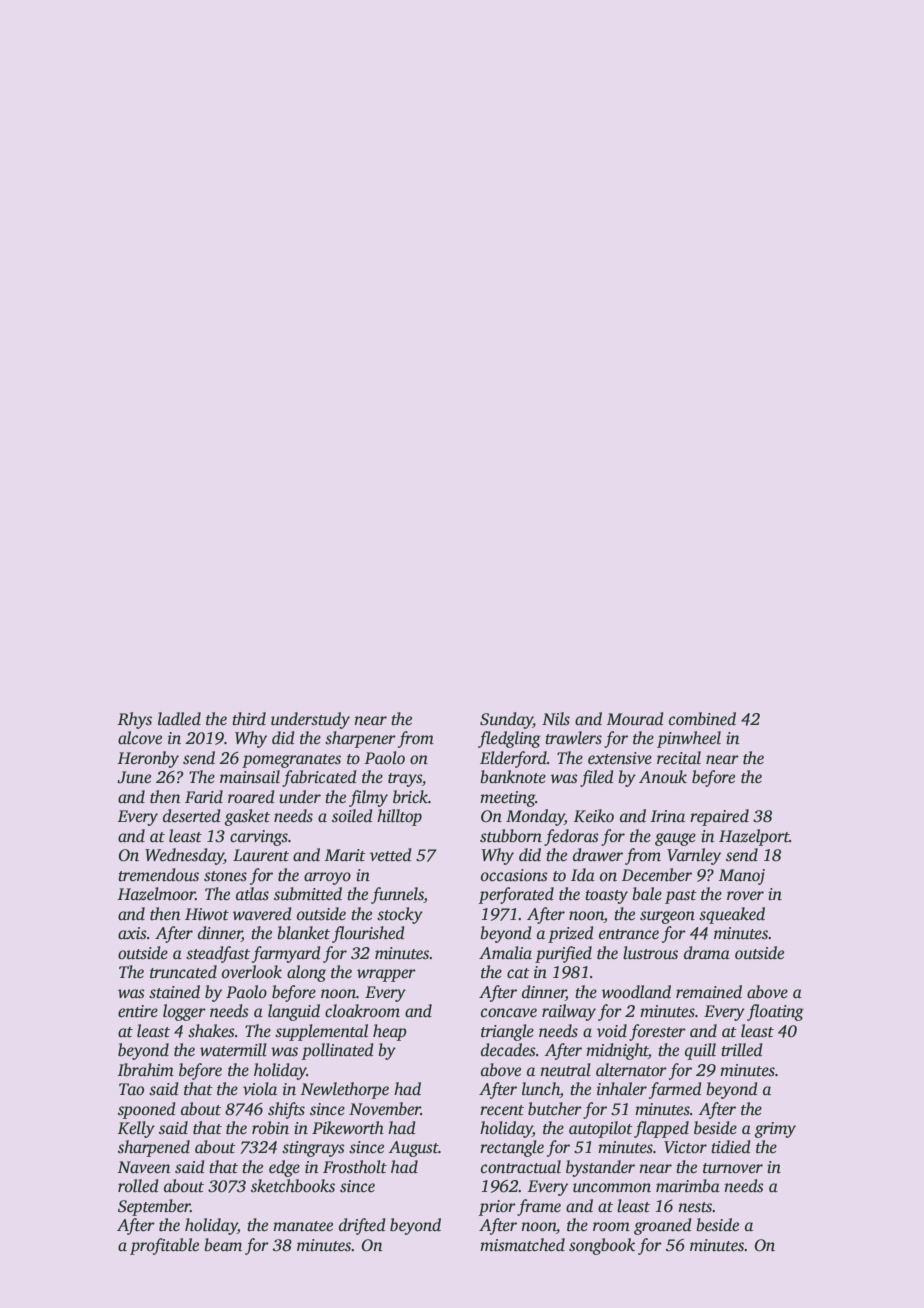 This image has height=1308, width=924. Describe the element at coordinates (663, 777) in the image. I see `Anouk` at that location.
